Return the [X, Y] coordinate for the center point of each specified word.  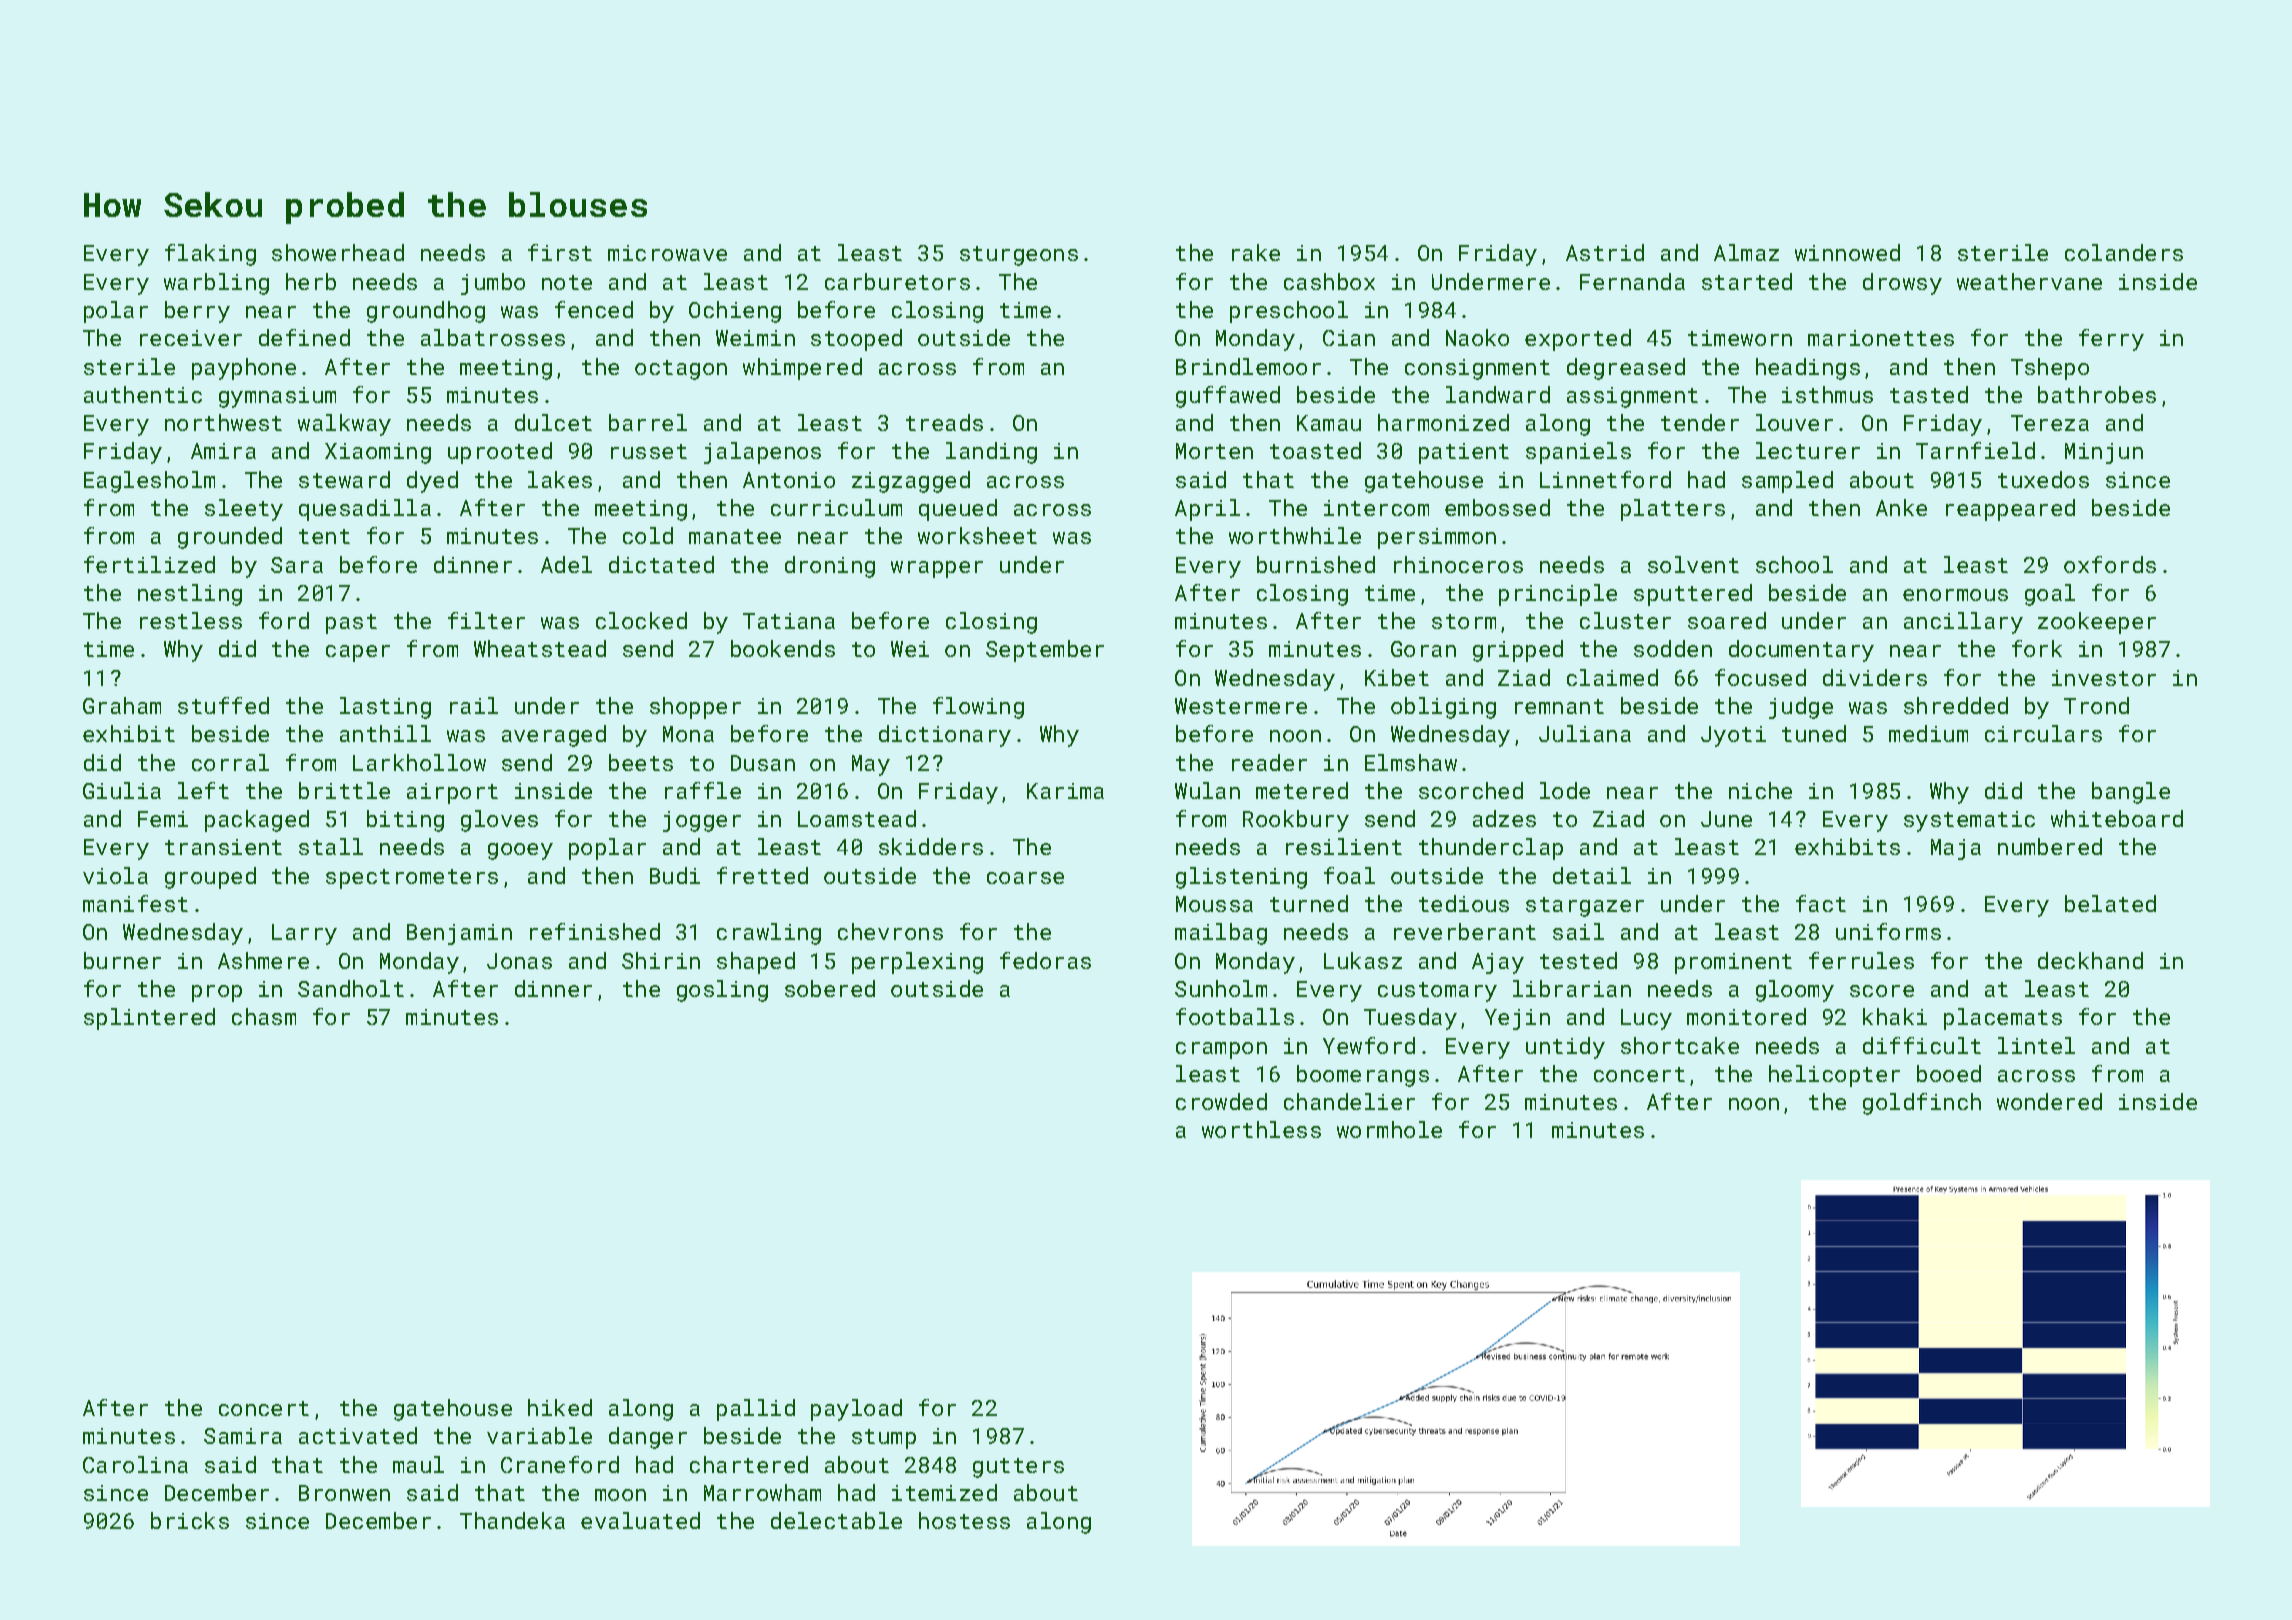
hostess [964, 1520]
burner [122, 960]
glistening [1241, 878]
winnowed [1847, 252]
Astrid [1605, 252]
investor [2104, 678]
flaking [210, 255]
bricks [190, 1520]
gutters [1018, 1468]
